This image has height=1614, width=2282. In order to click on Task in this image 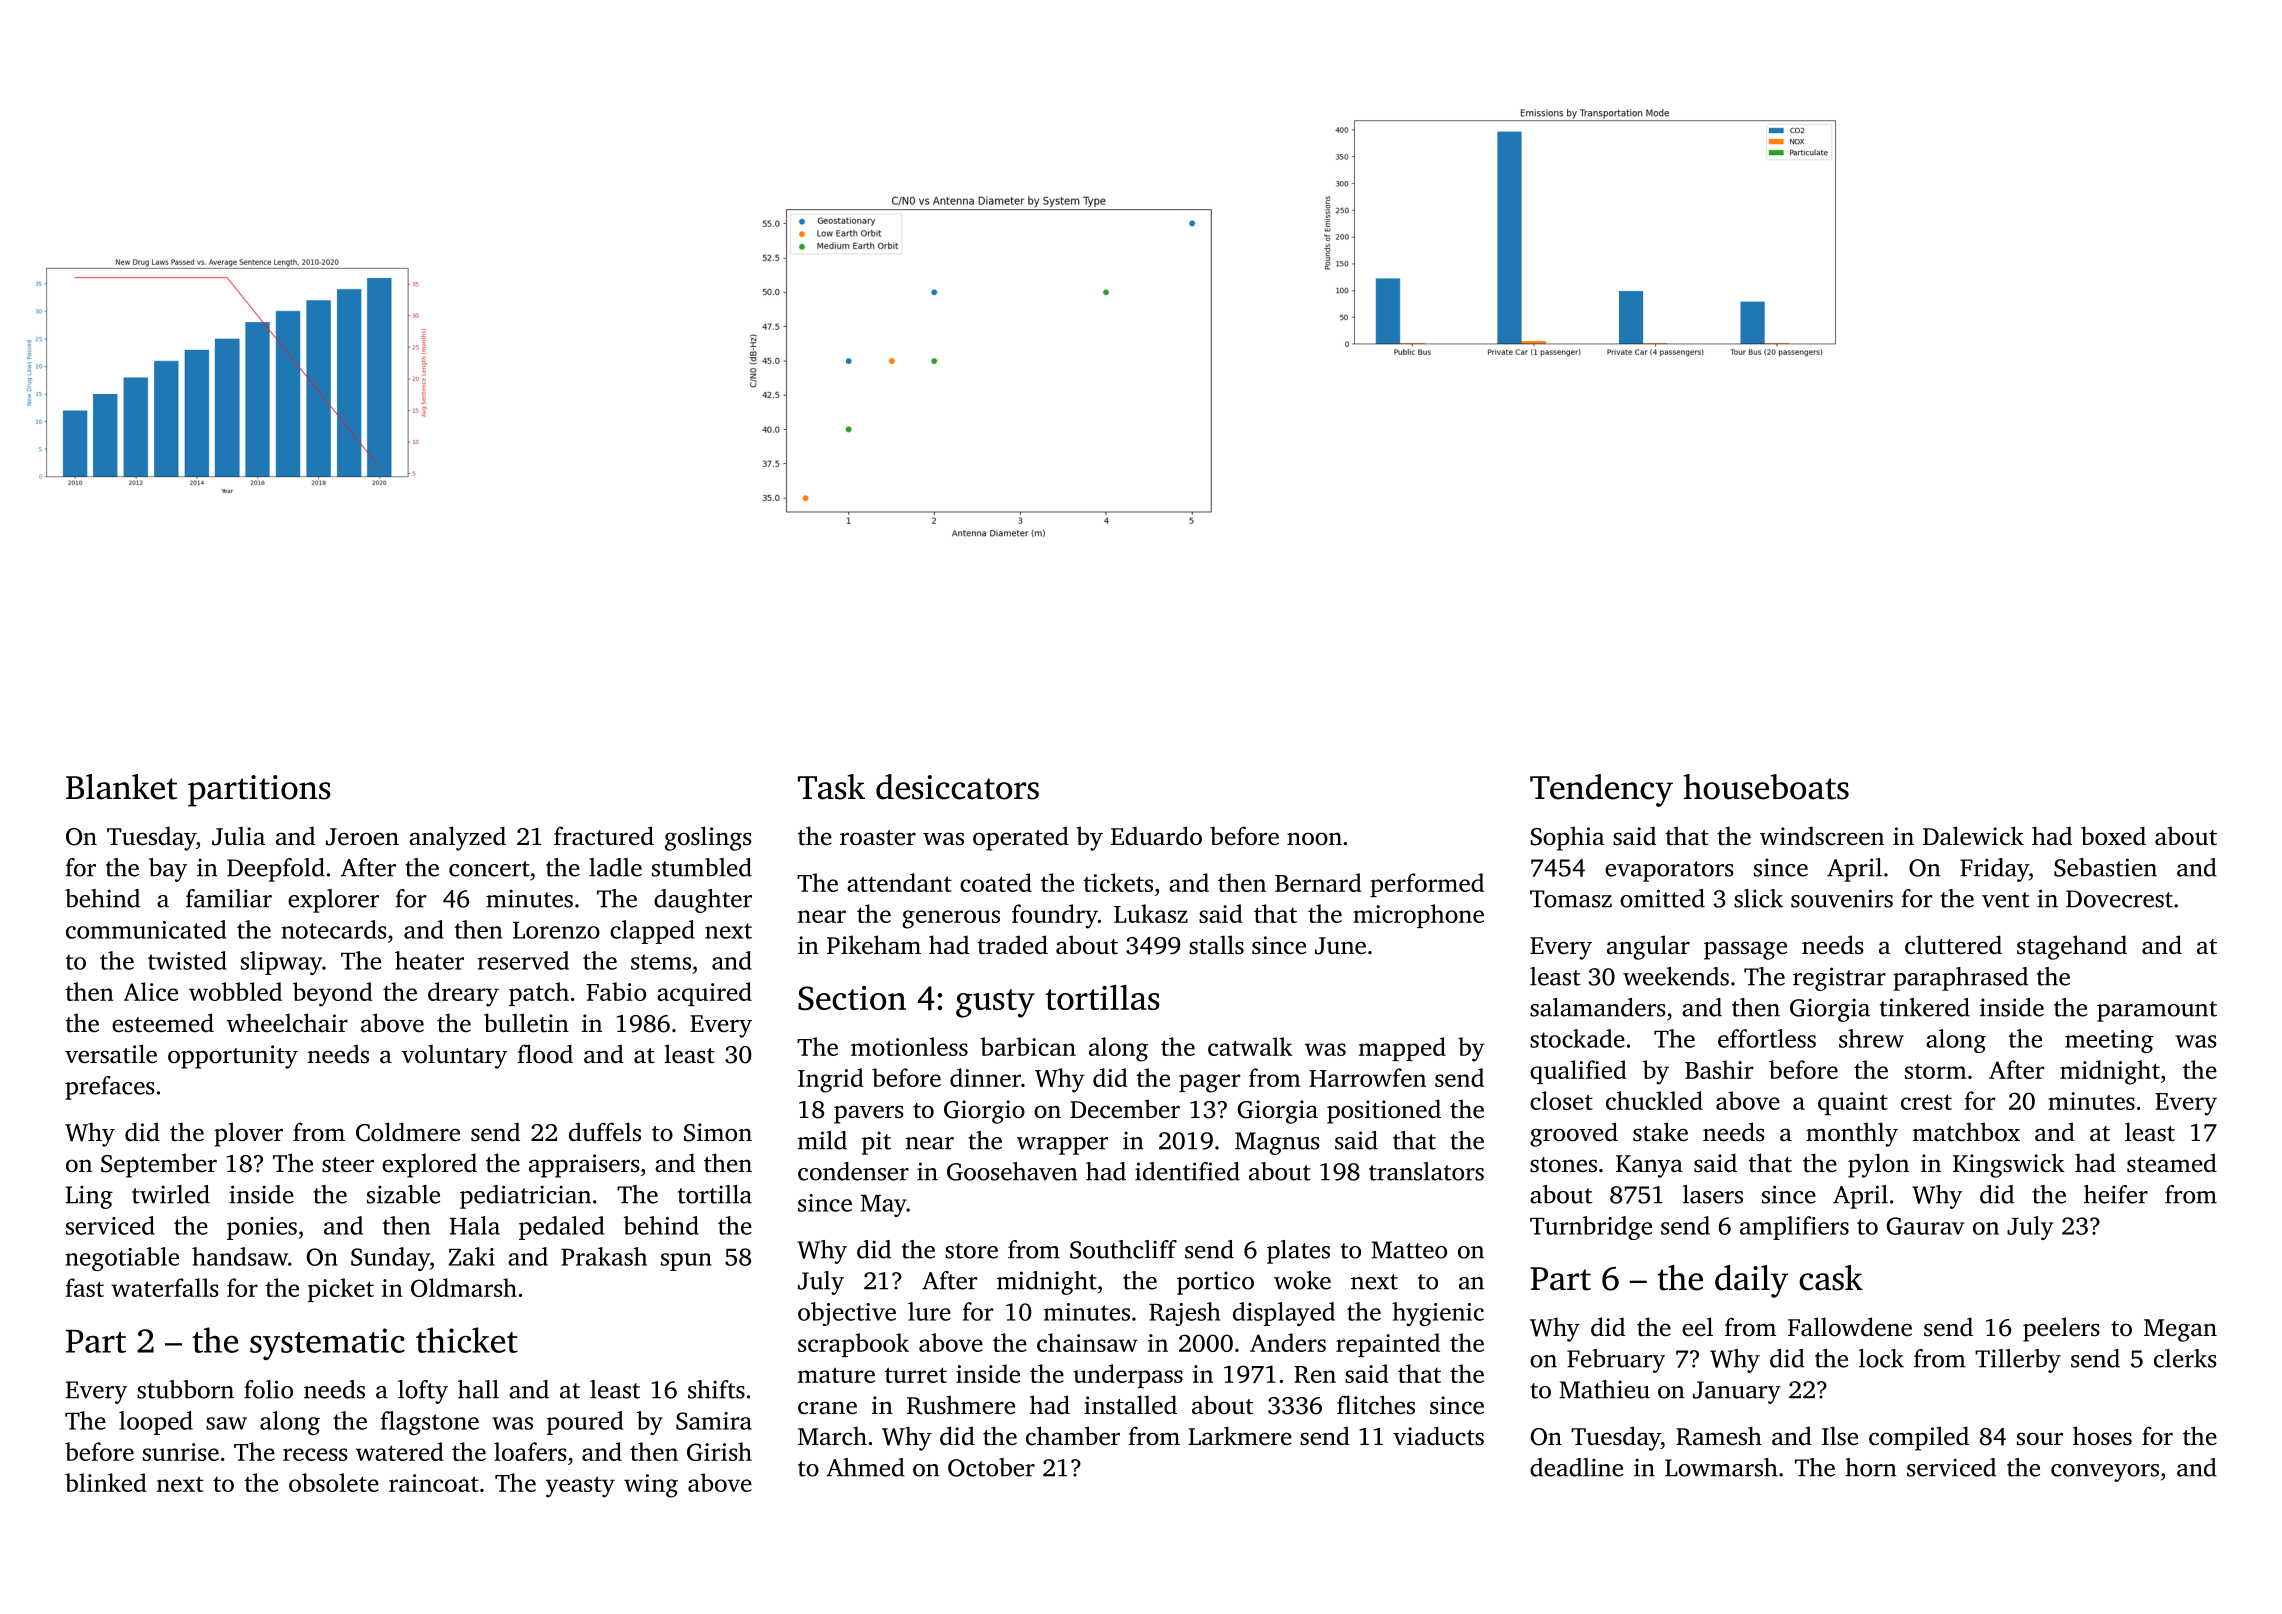, I will do `click(831, 787)`.
